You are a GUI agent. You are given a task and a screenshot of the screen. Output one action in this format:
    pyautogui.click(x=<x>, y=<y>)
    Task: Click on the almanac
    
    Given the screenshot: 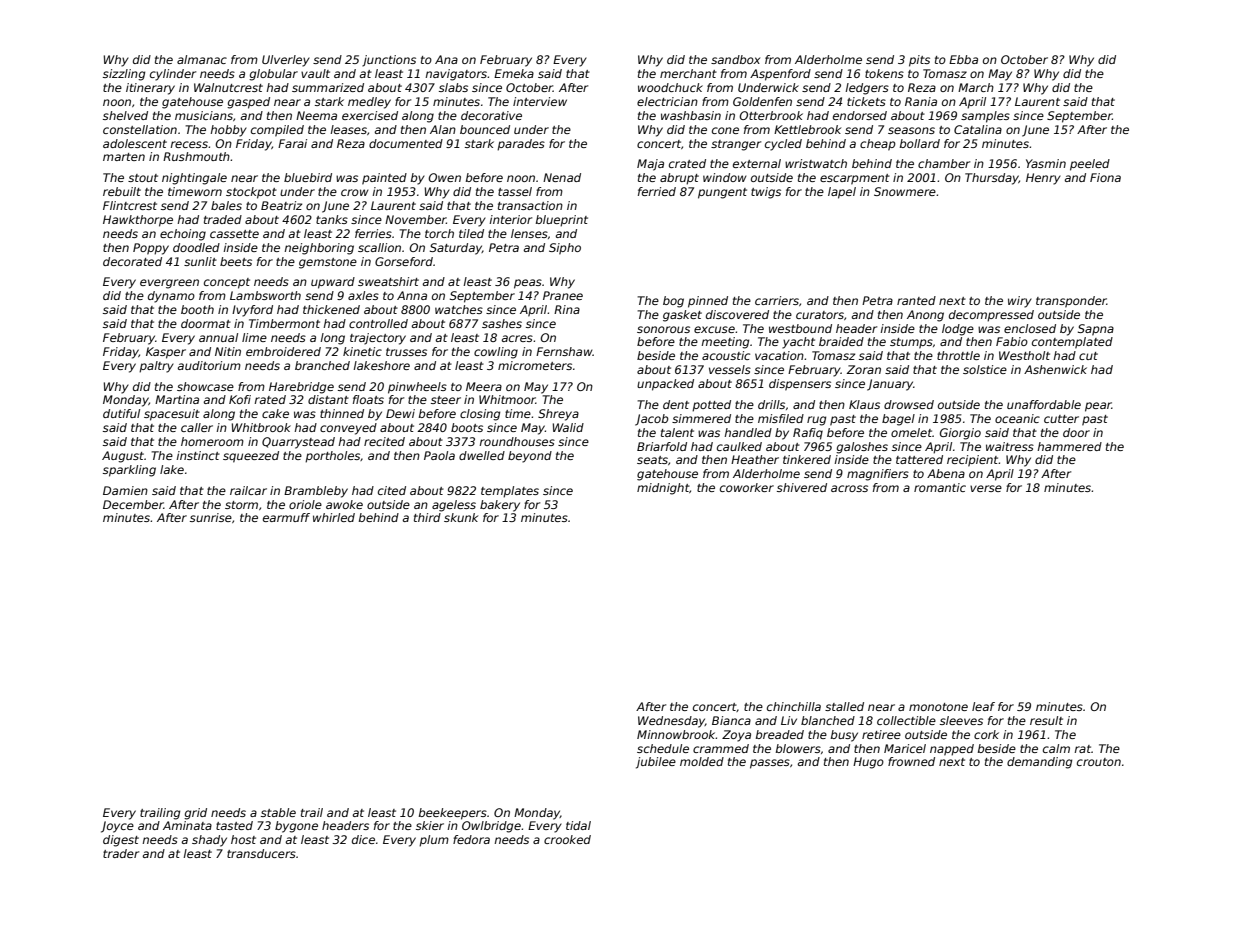 What is the action you would take?
    pyautogui.click(x=202, y=59)
